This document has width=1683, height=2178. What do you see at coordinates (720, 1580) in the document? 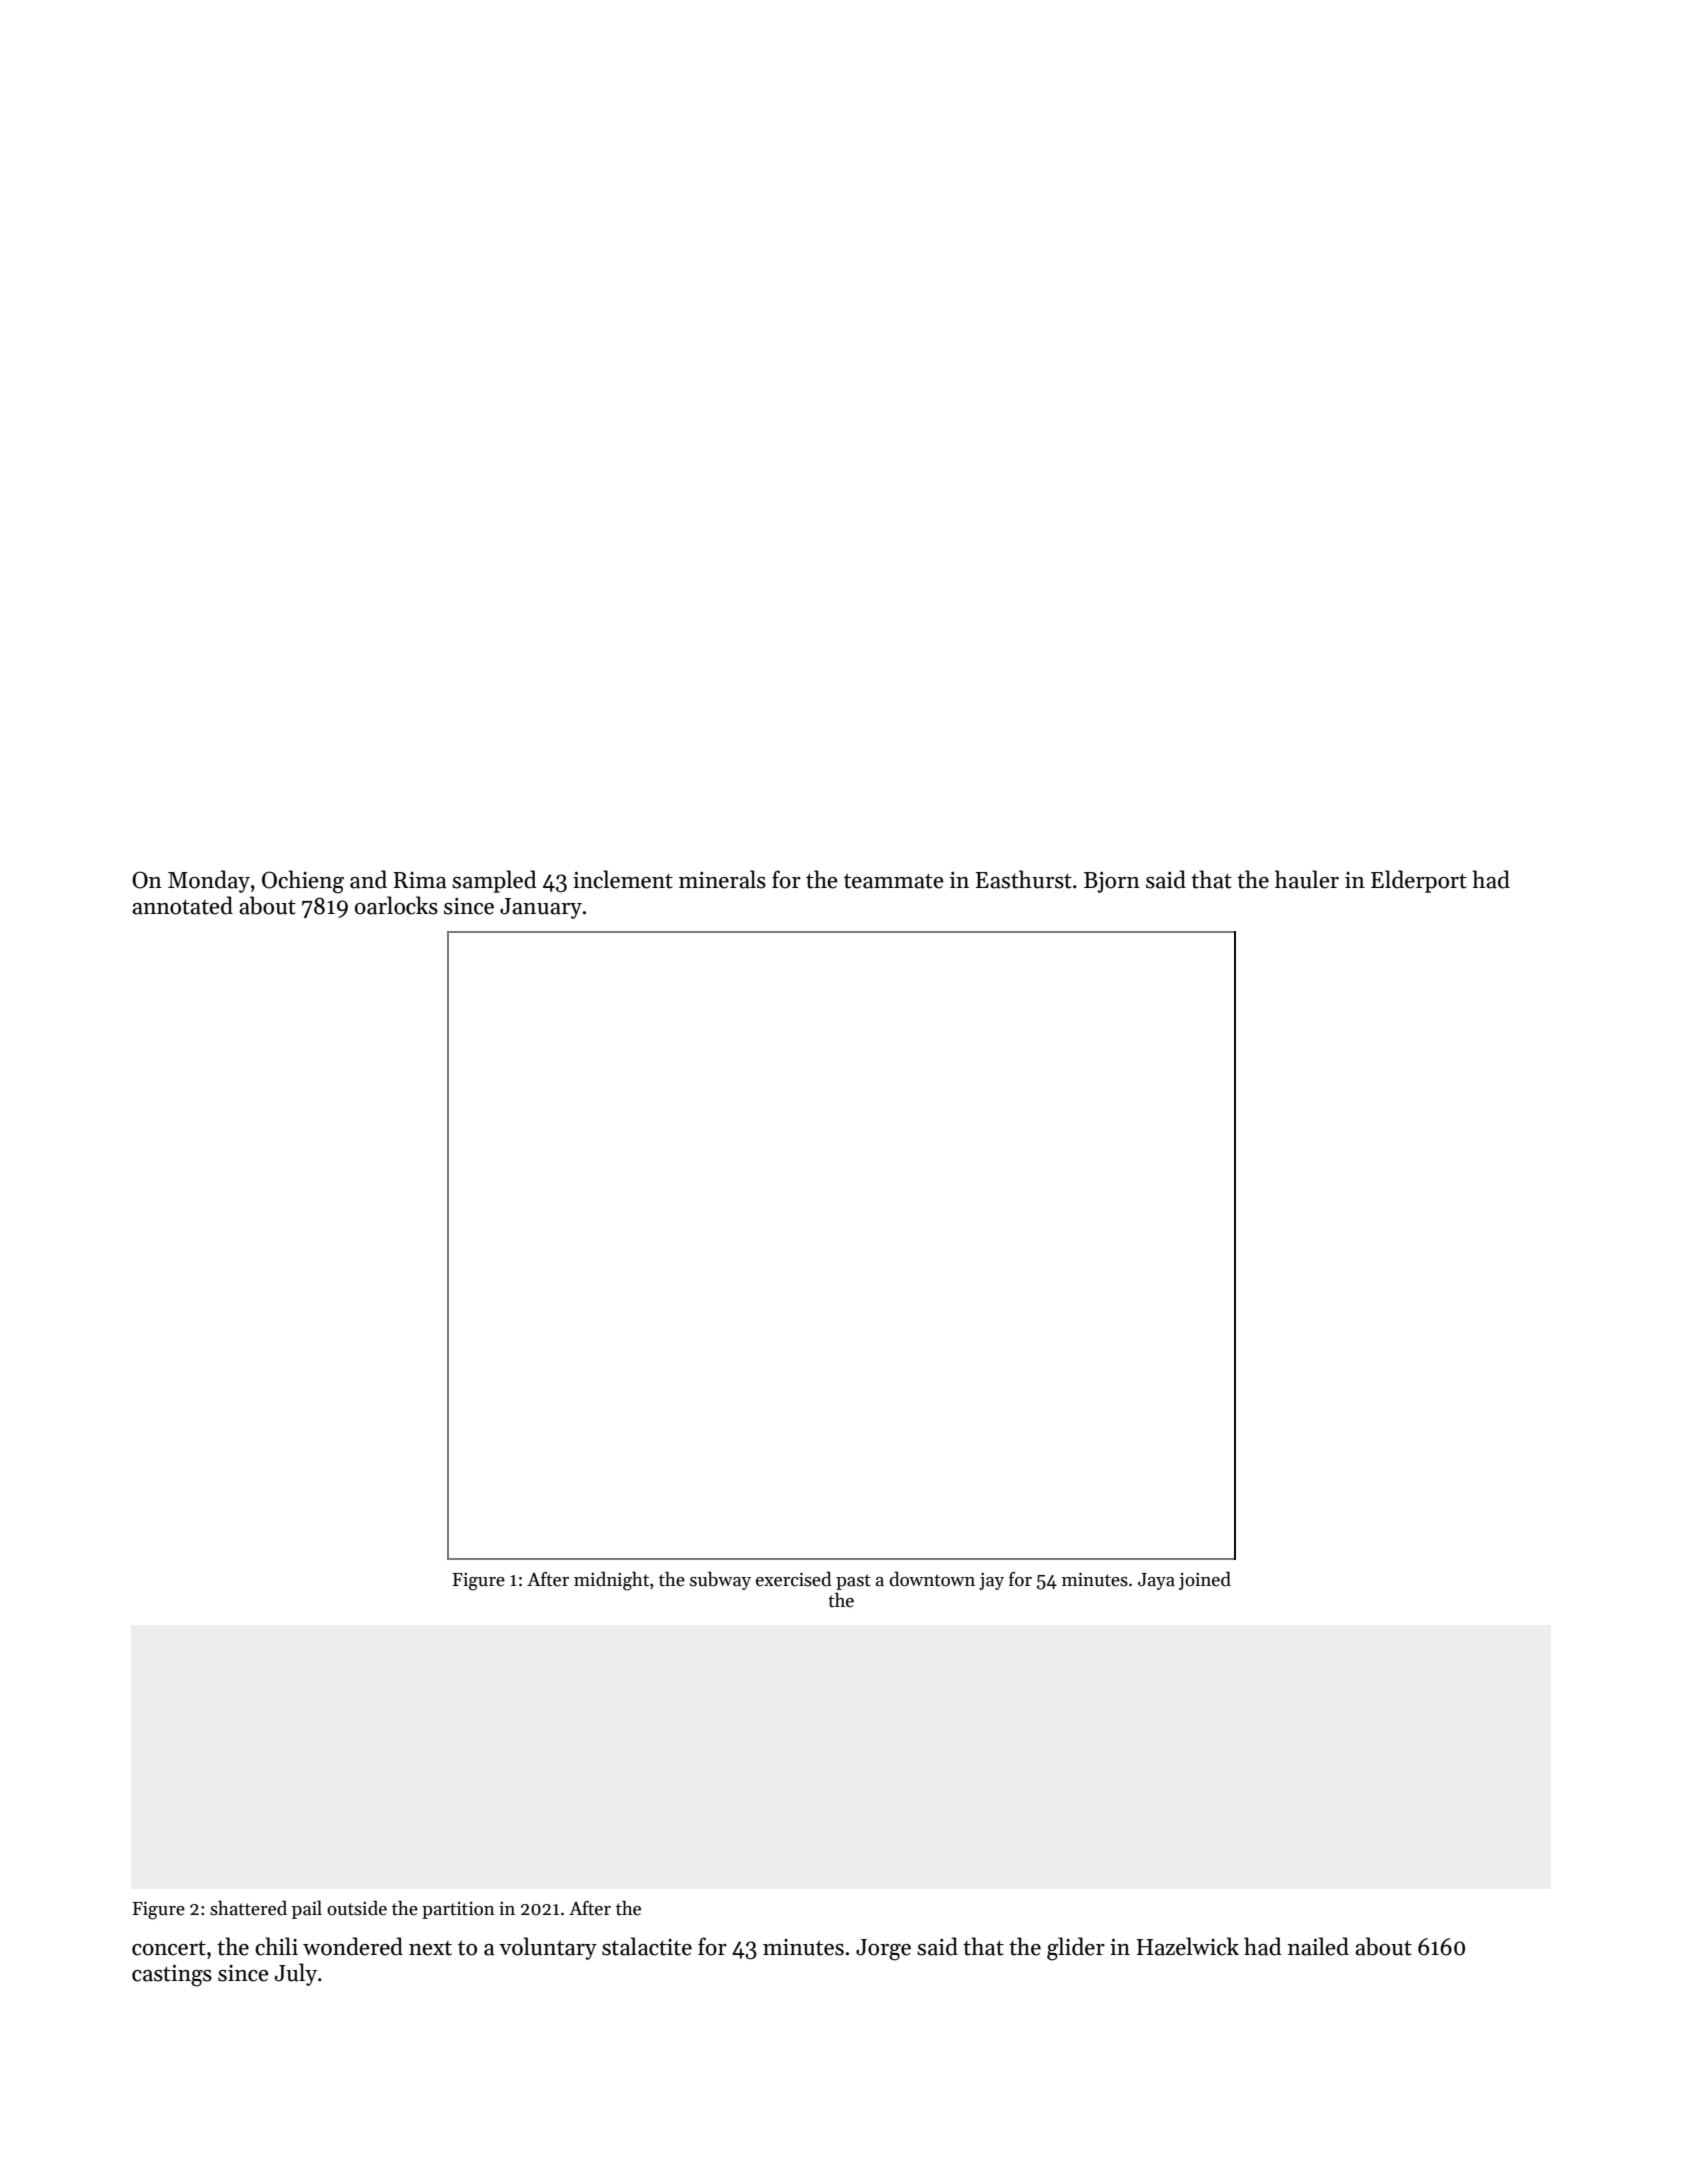
I see `subway` at bounding box center [720, 1580].
